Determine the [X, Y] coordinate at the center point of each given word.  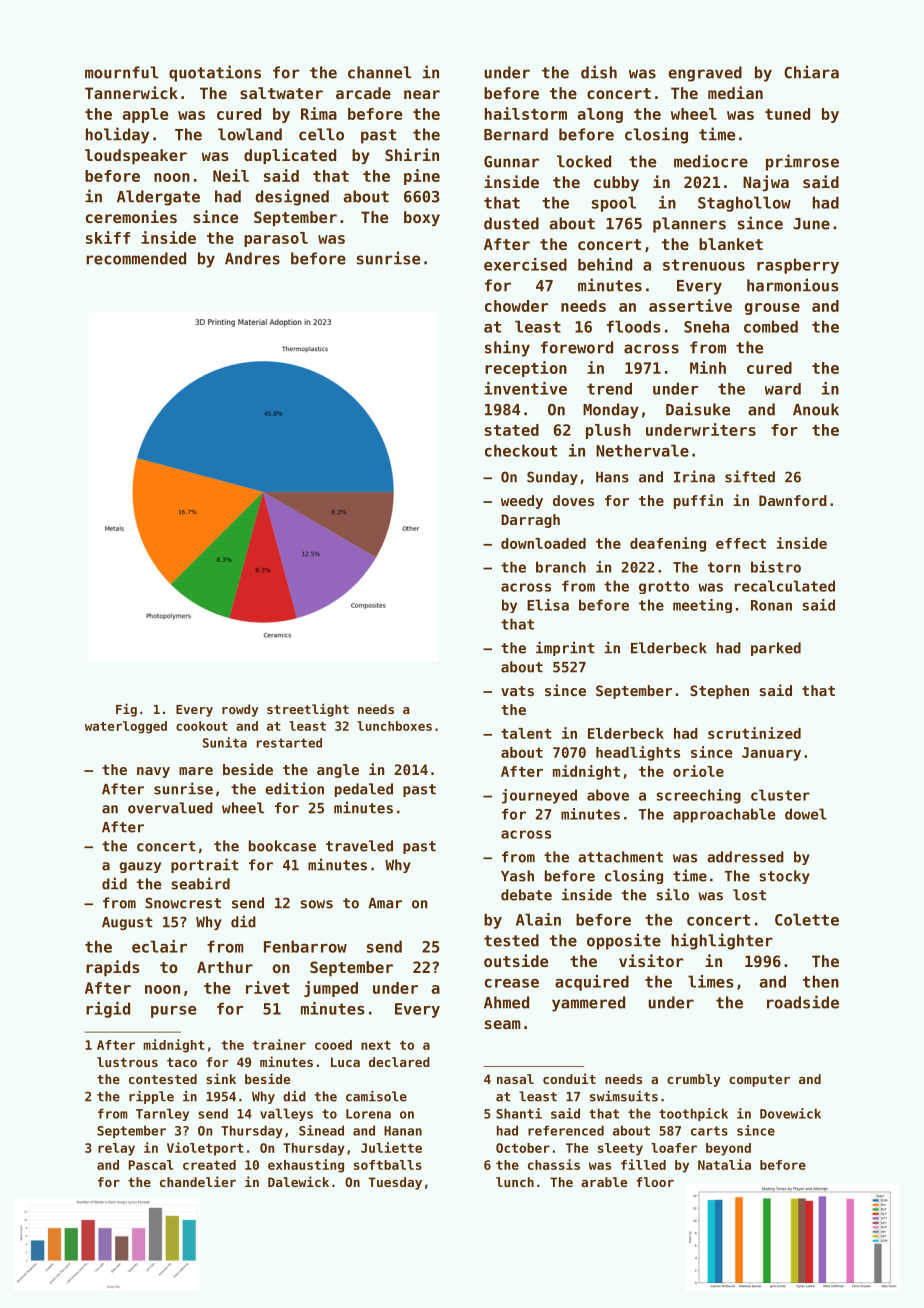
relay [116, 1149]
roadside [803, 1002]
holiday [117, 135]
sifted [750, 476]
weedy [522, 502]
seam [503, 1024]
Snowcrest [183, 903]
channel [380, 72]
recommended [136, 258]
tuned [787, 114]
